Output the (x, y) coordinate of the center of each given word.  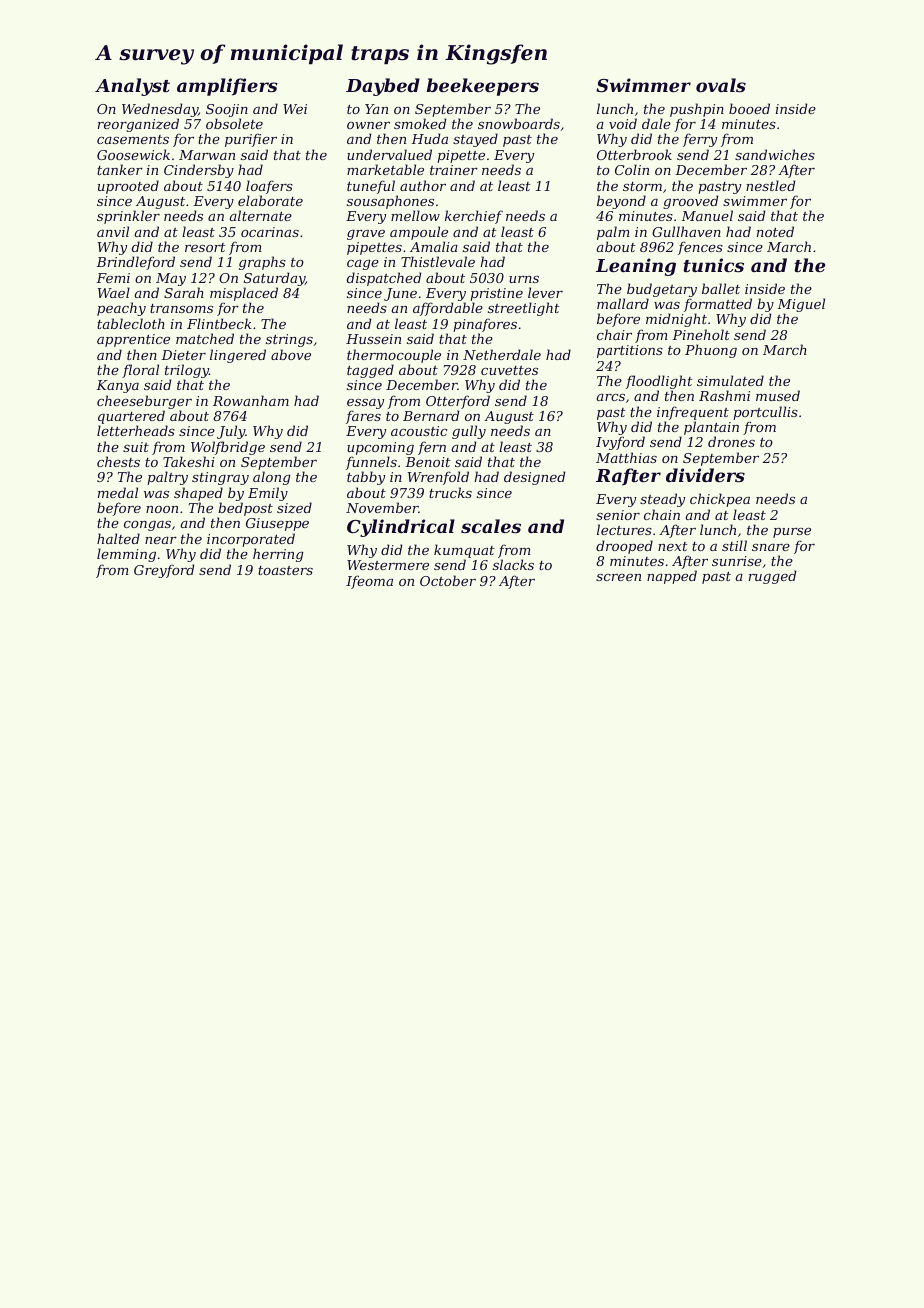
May (171, 279)
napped (672, 577)
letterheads (136, 430)
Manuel (707, 215)
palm (613, 233)
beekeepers (483, 87)
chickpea (720, 500)
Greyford (164, 571)
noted (775, 231)
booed (749, 108)
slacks (513, 564)
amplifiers (227, 87)
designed (534, 478)
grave (366, 235)
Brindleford (135, 263)
